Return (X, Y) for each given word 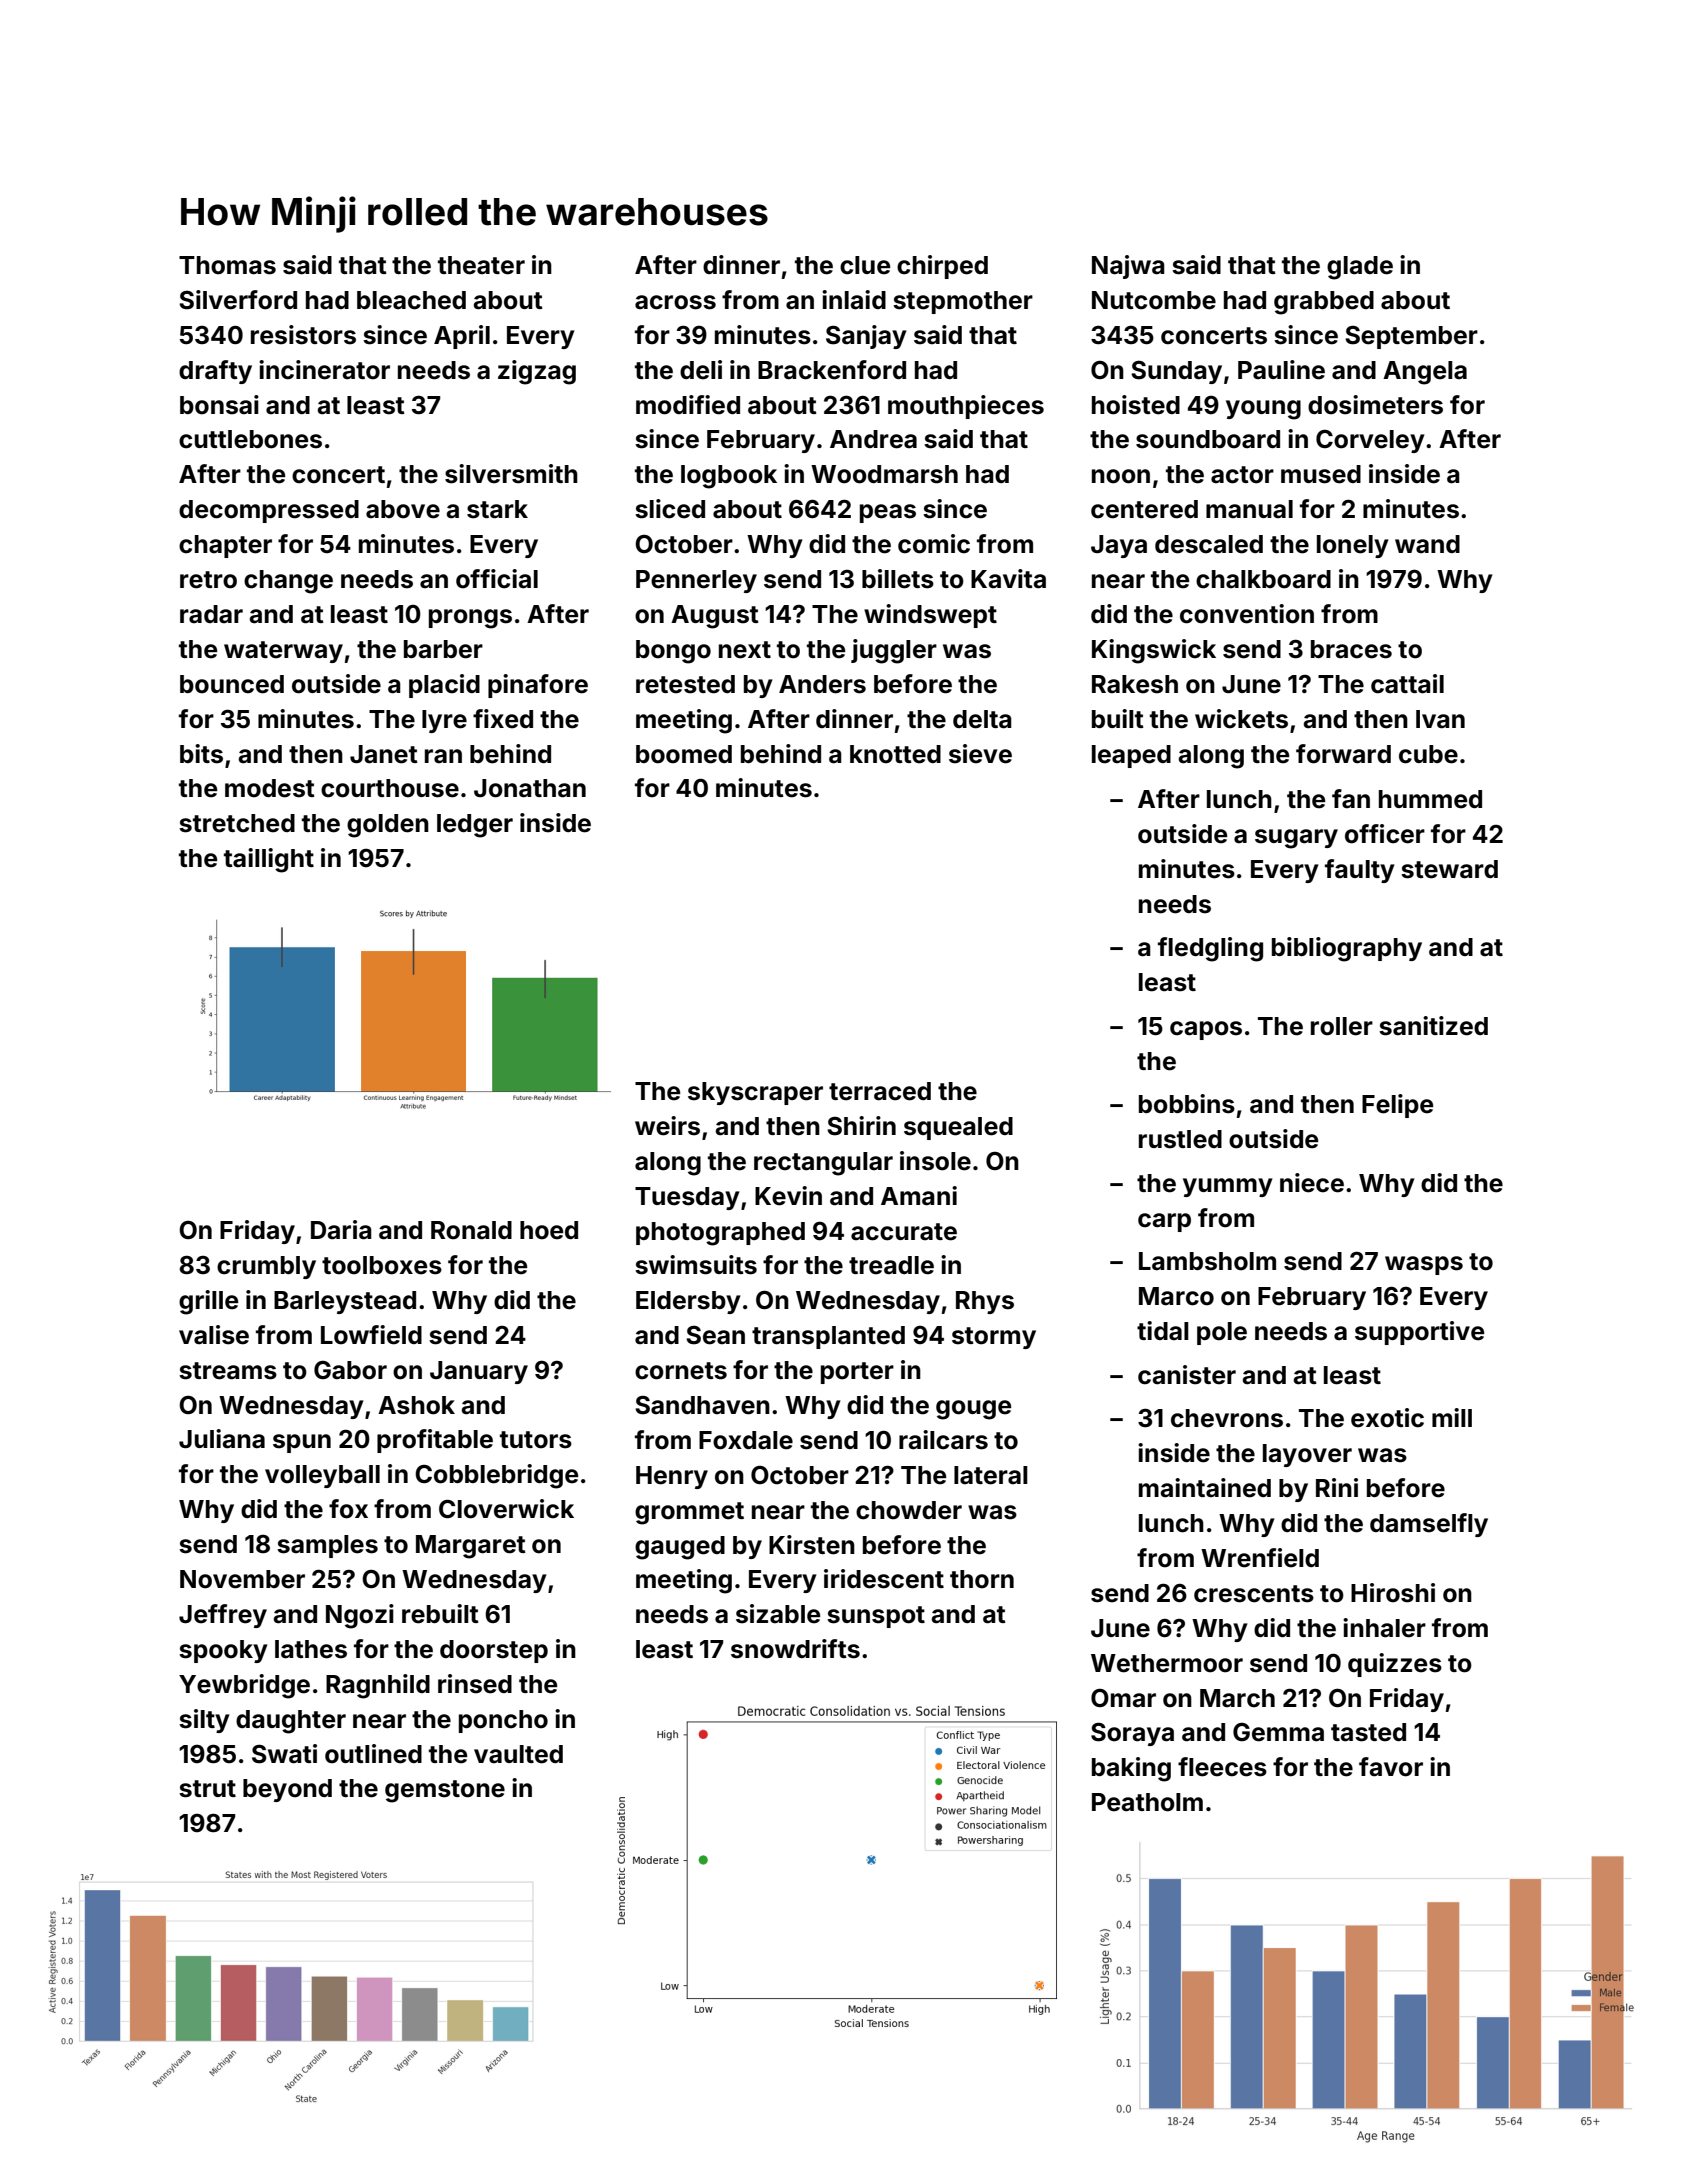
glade (1360, 268)
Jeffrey (223, 1616)
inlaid (854, 300)
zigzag (537, 372)
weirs (667, 1126)
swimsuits (696, 1265)
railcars (943, 1440)
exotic (1387, 1418)
